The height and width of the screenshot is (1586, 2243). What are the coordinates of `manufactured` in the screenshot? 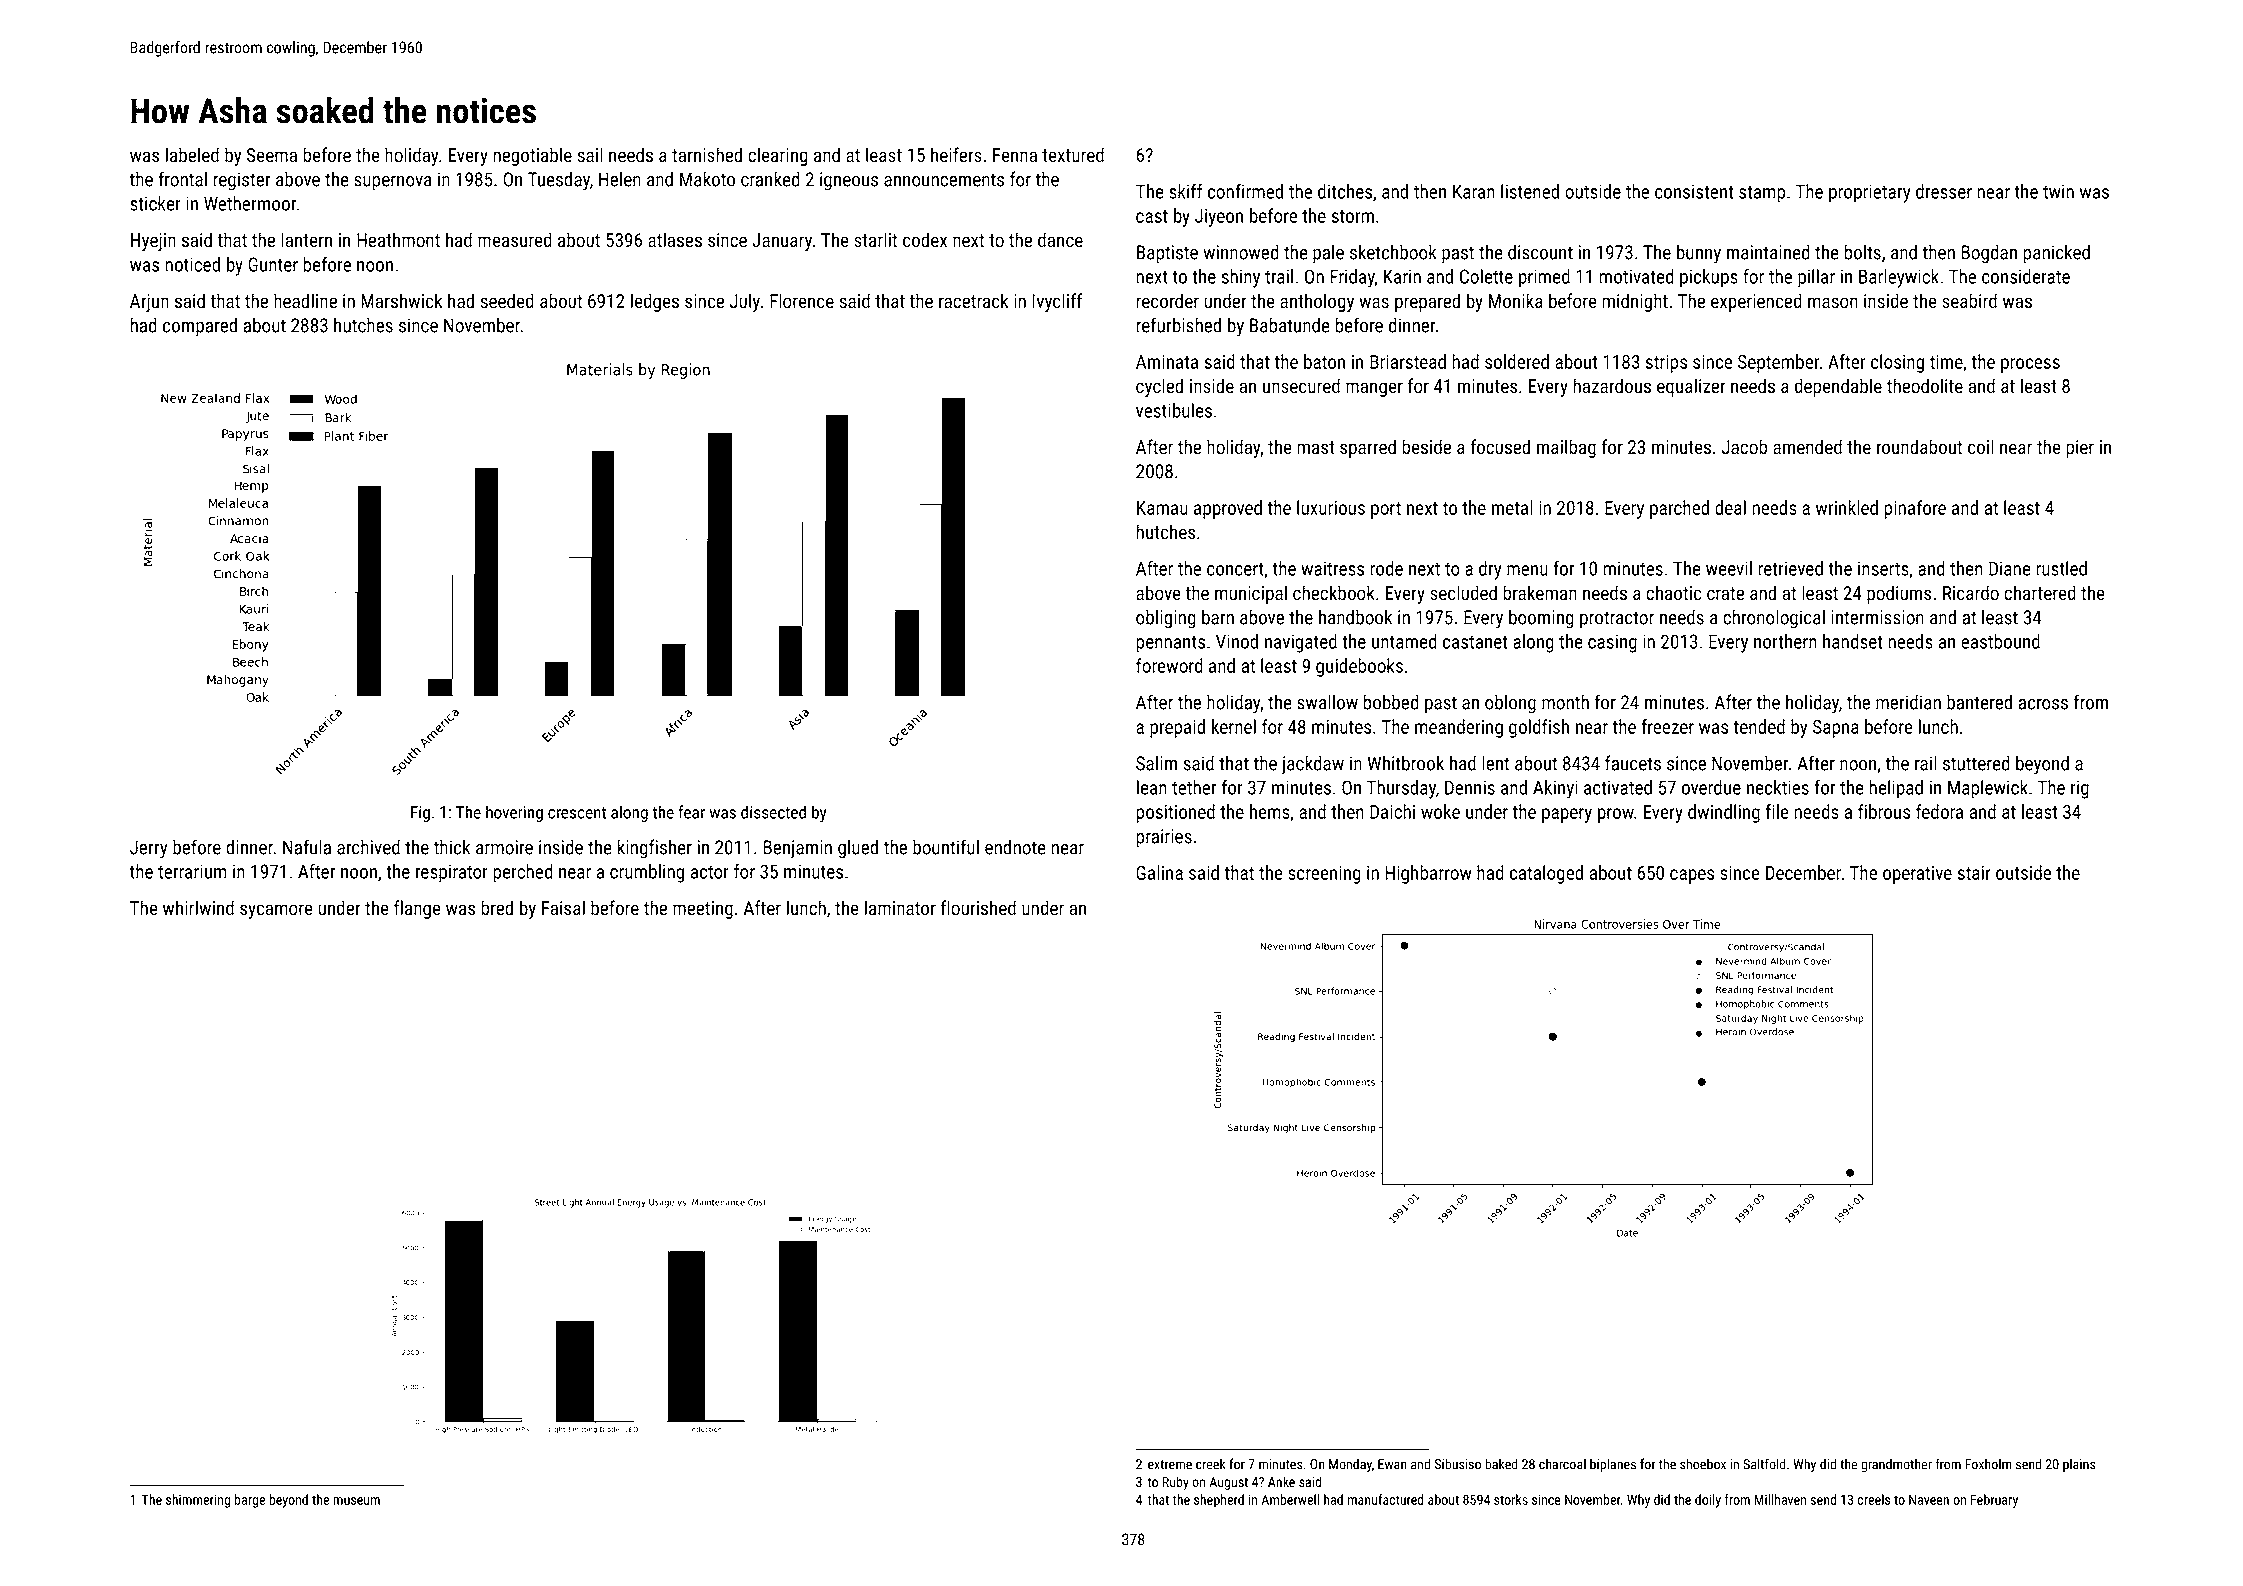 It's located at (1386, 1499).
